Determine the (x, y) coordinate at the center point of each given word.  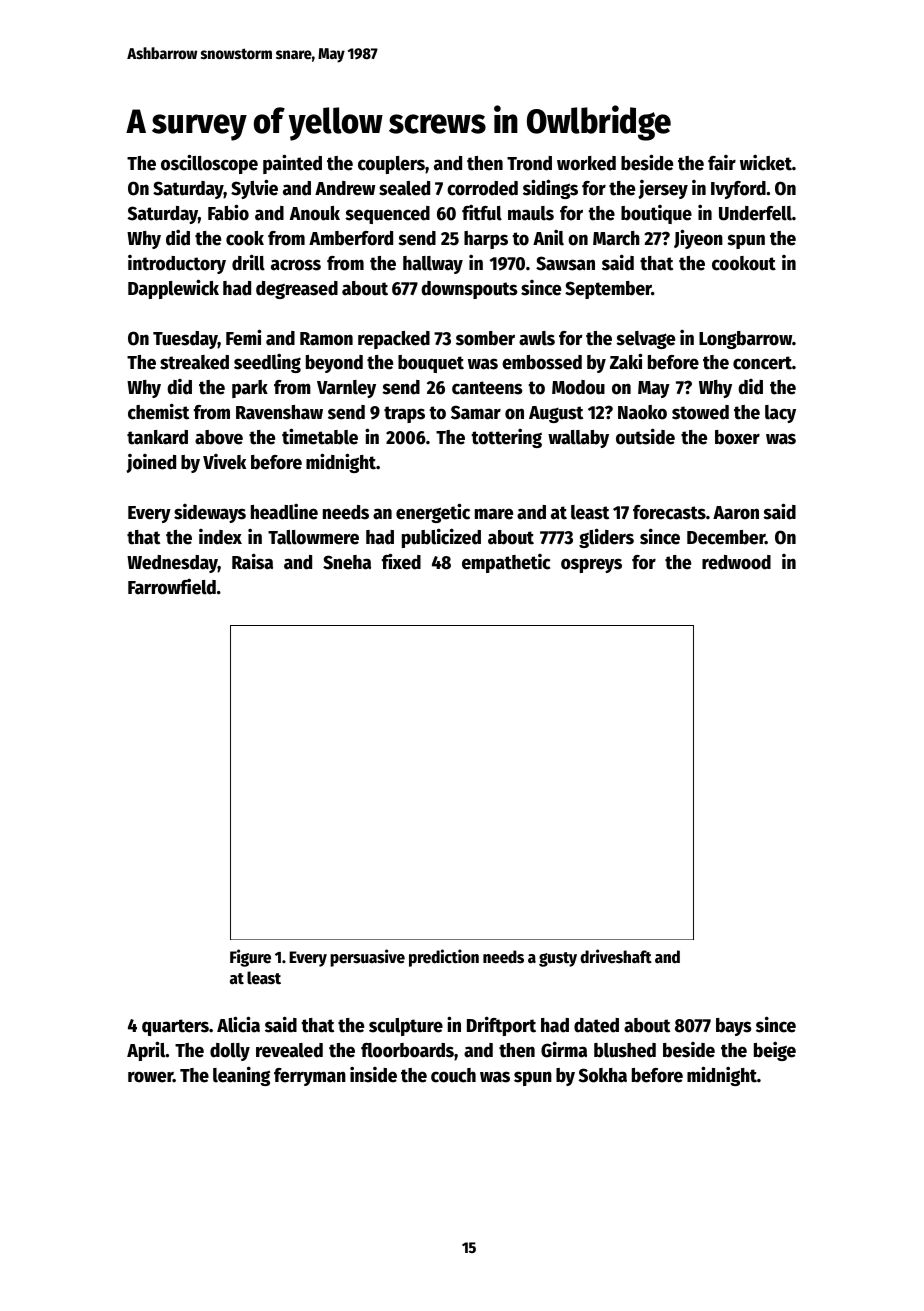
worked (586, 163)
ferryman (310, 1077)
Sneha (347, 562)
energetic (433, 513)
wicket (766, 162)
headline (284, 511)
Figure (250, 958)
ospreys (591, 565)
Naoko (642, 412)
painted (292, 164)
